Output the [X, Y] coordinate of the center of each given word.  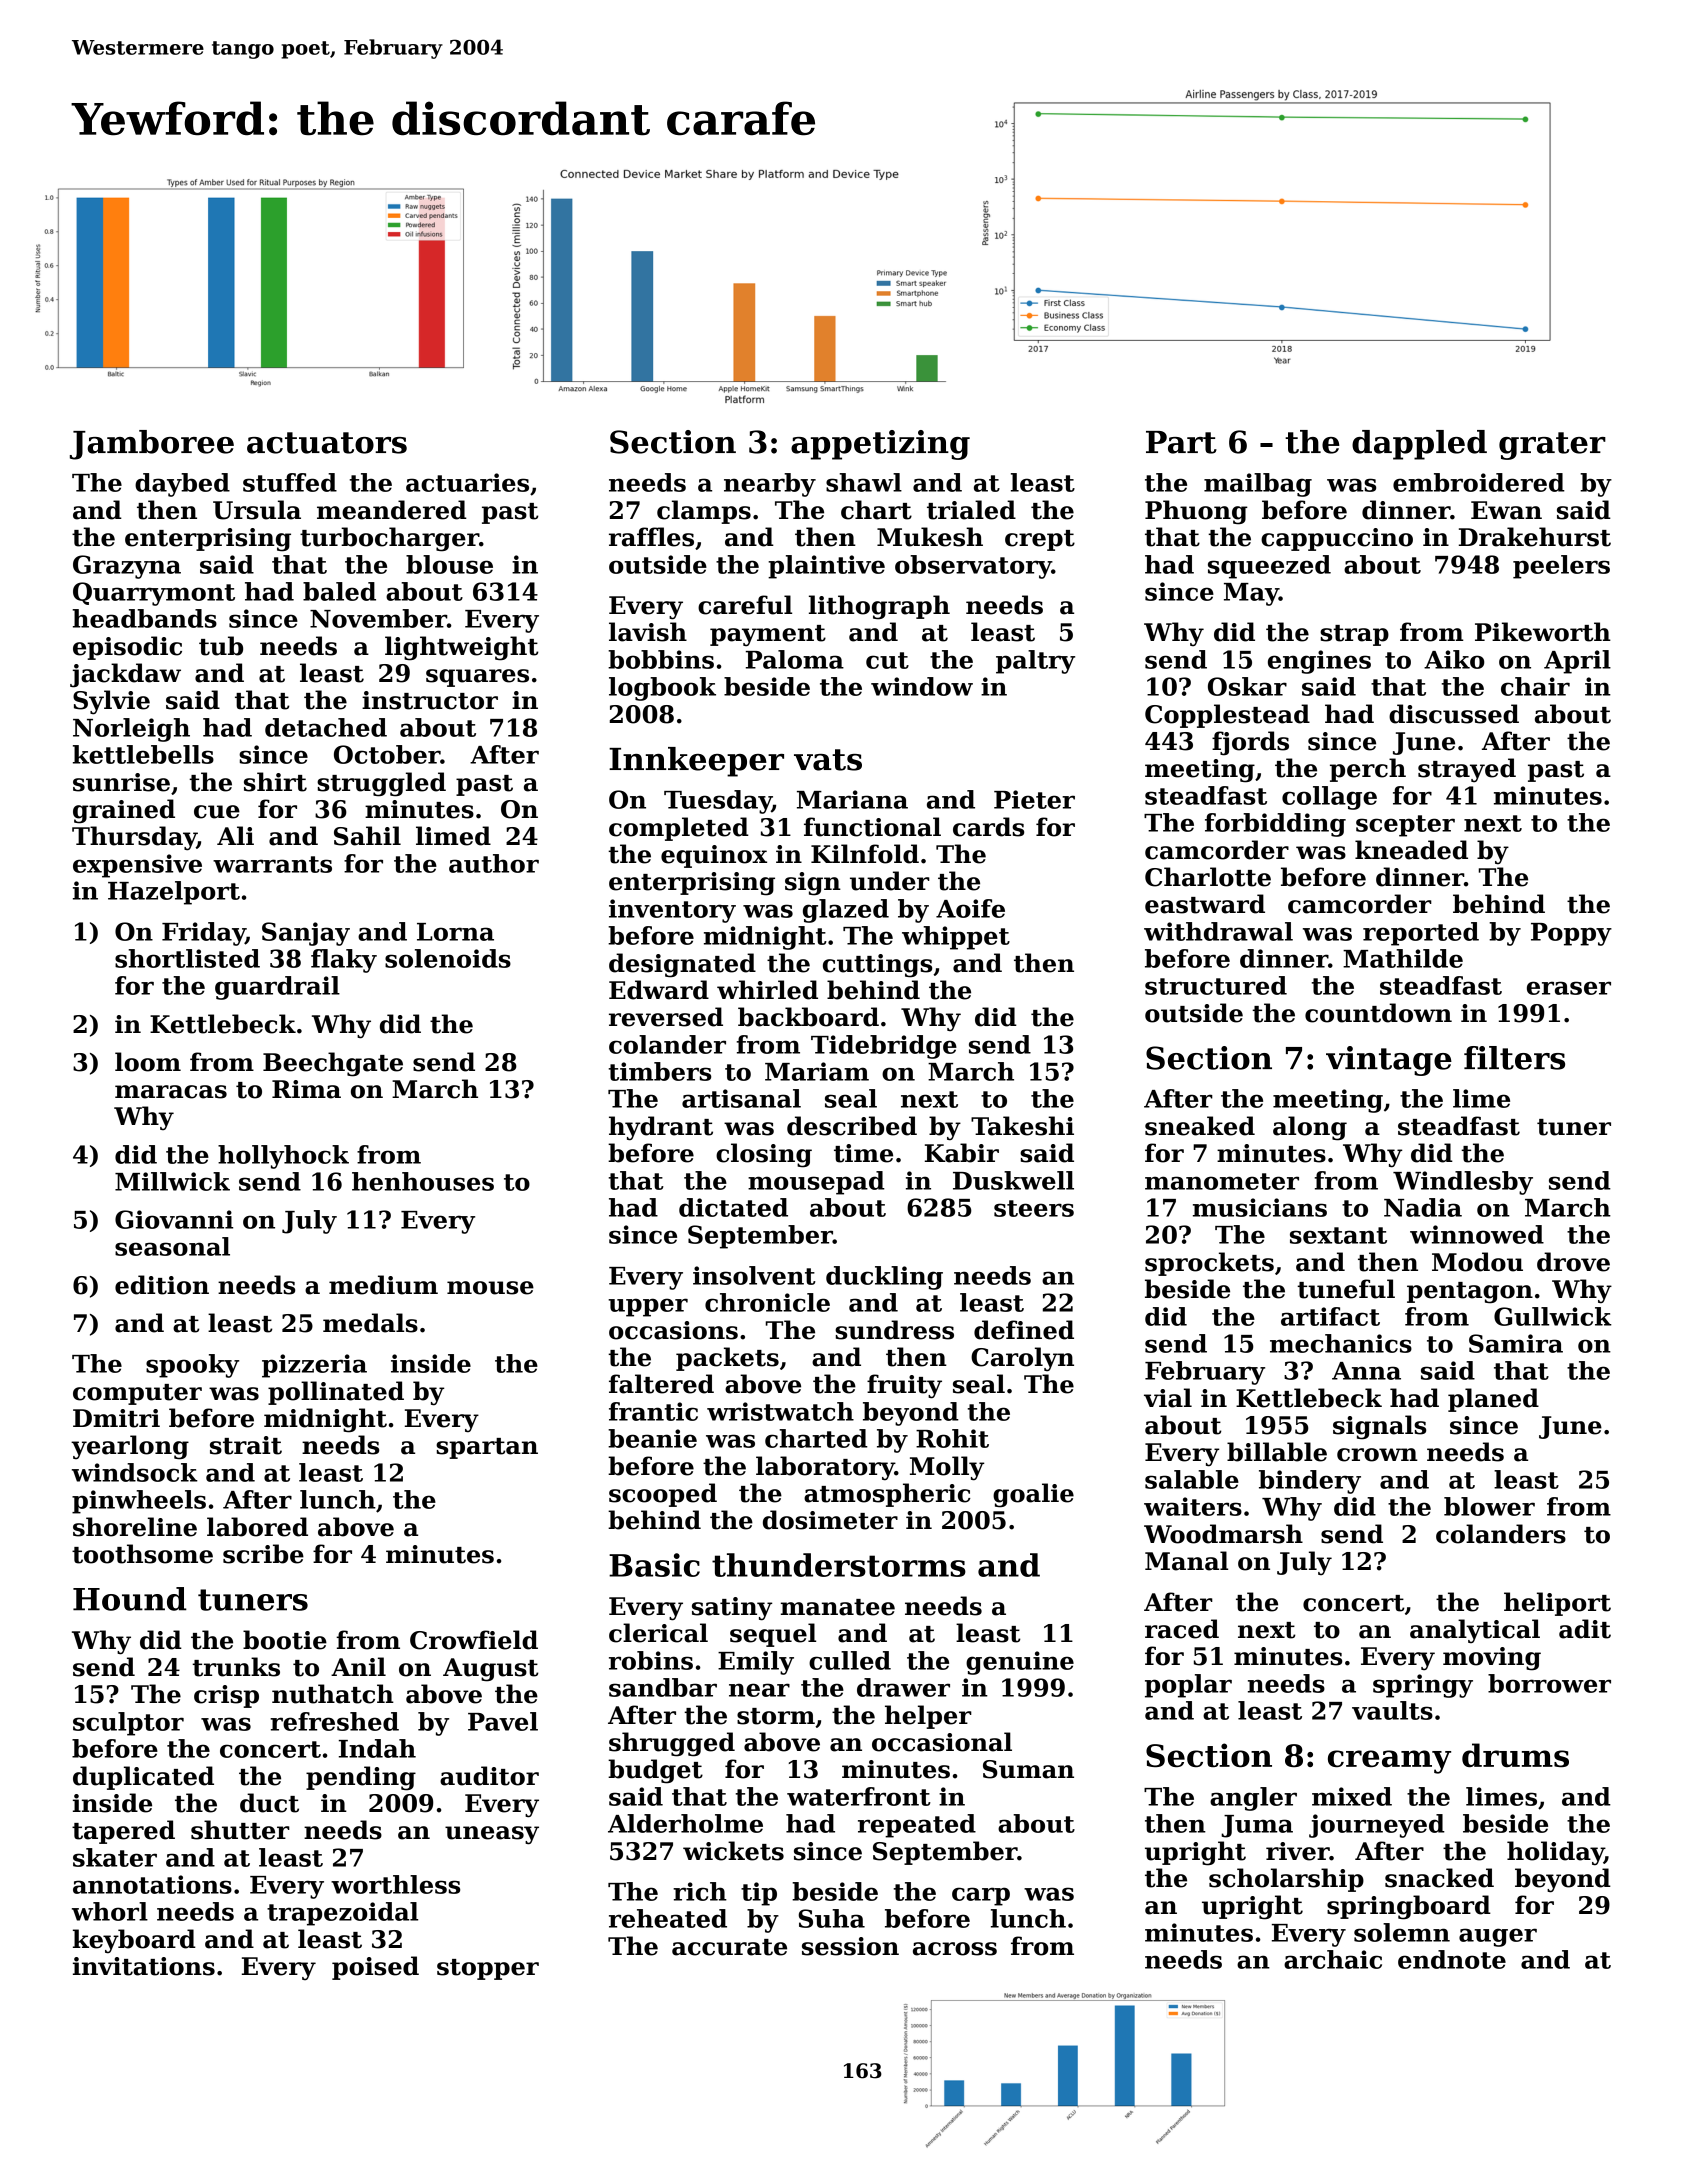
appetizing [880, 445]
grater [1552, 446]
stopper [488, 1969]
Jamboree [152, 445]
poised [375, 1968]
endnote [1452, 1959]
